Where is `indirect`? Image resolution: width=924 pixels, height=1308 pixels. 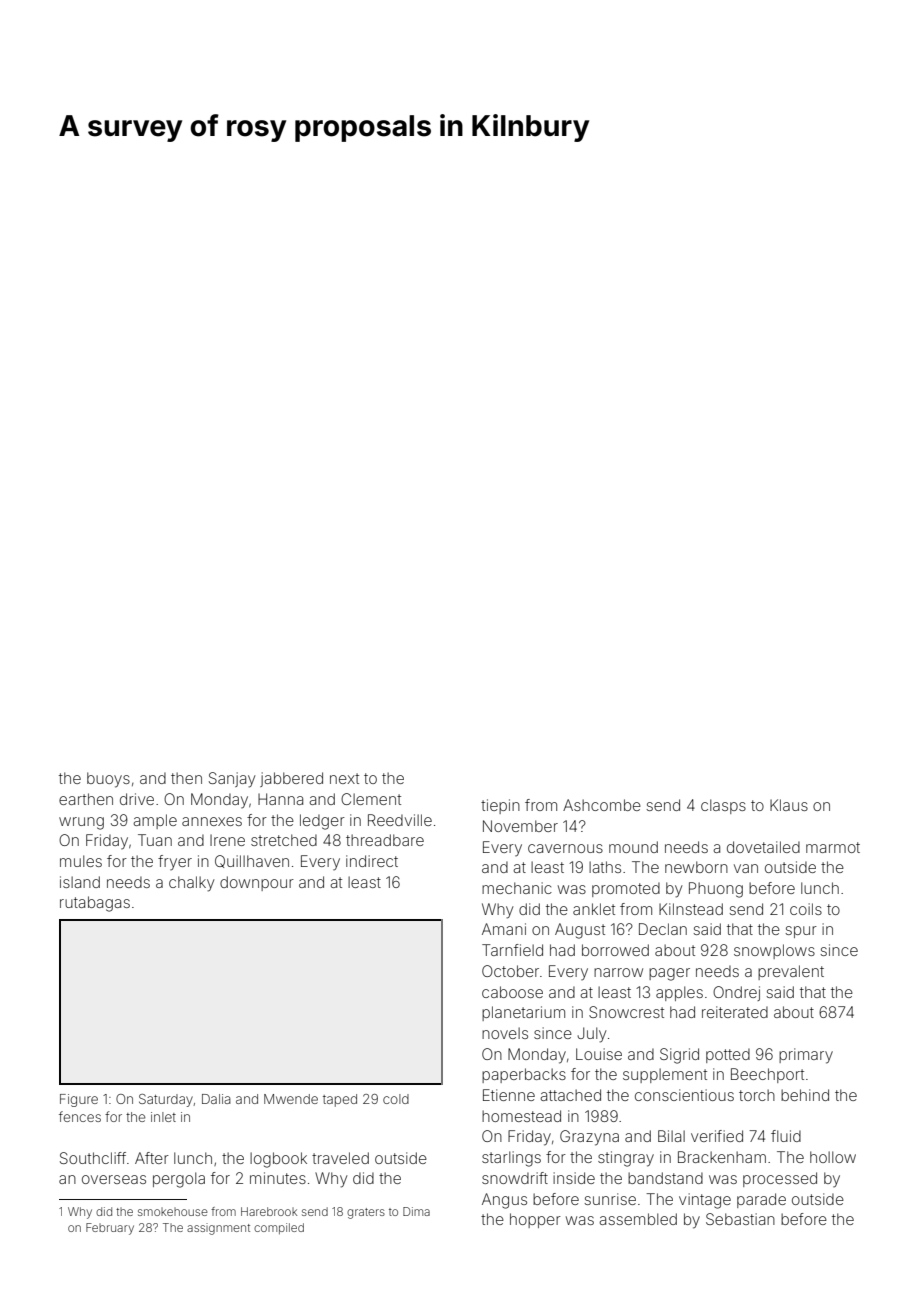 indirect is located at coordinates (372, 861).
